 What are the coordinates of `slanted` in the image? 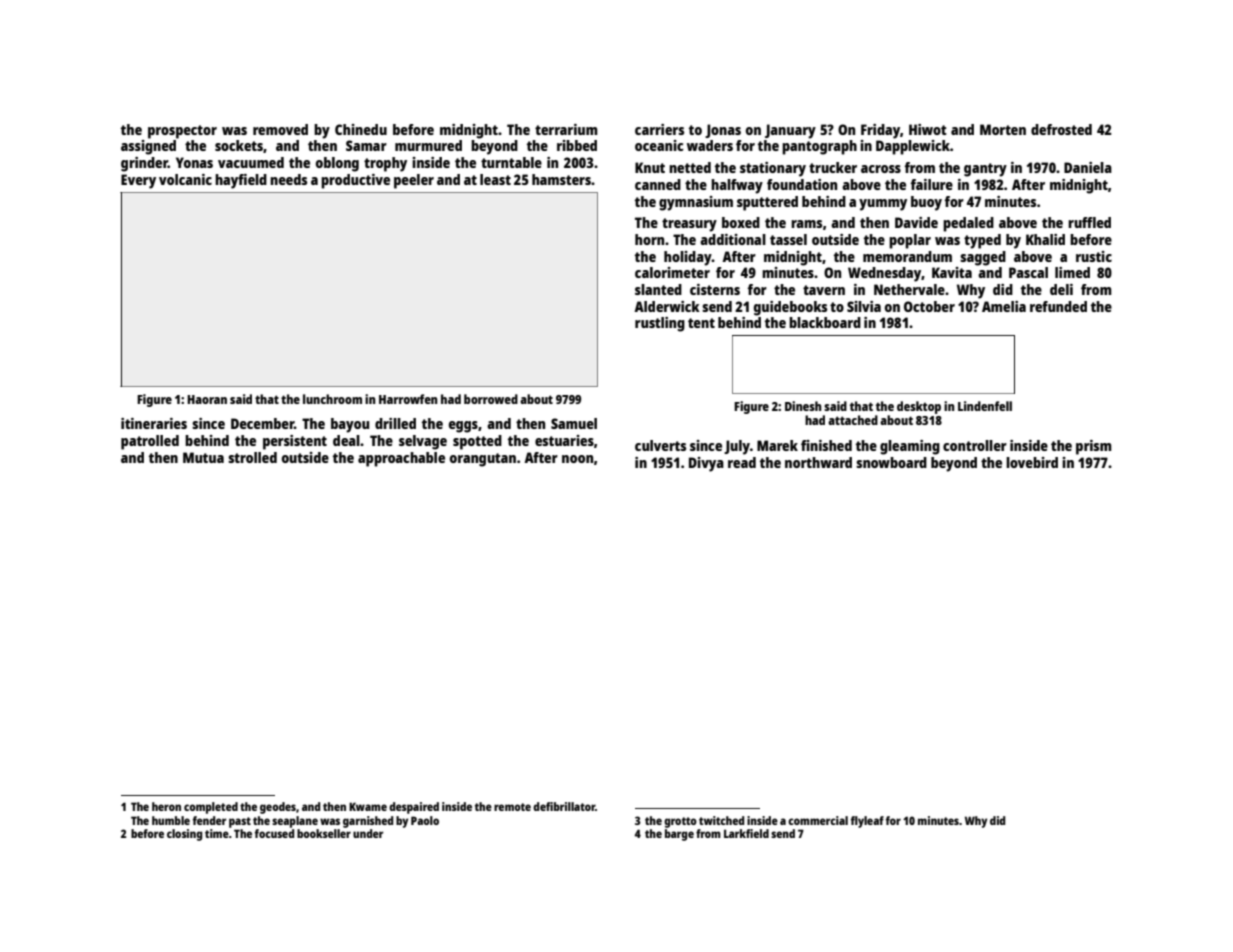 It's located at (658, 289).
